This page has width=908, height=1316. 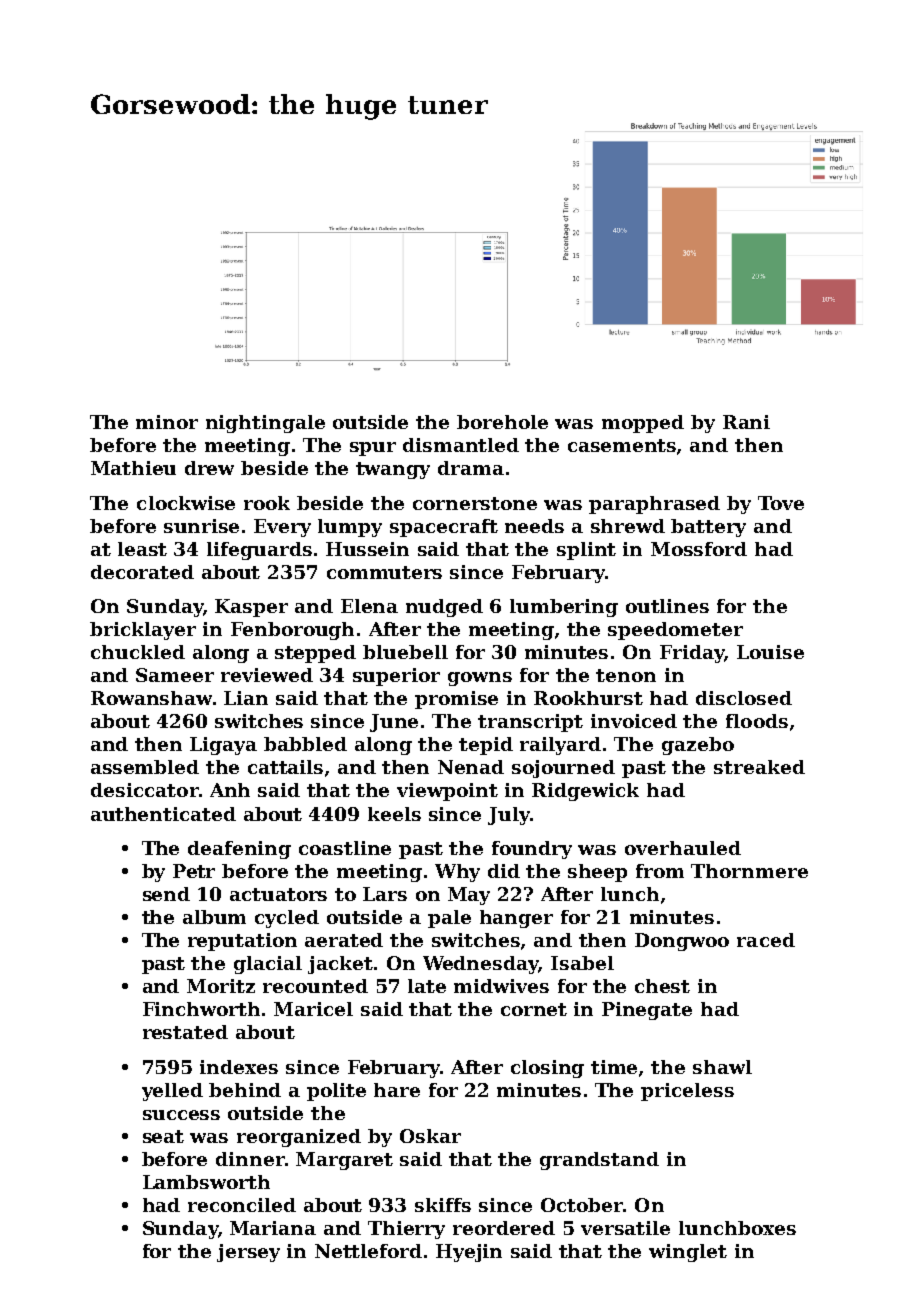 What do you see at coordinates (185, 1032) in the page?
I see `restated` at bounding box center [185, 1032].
